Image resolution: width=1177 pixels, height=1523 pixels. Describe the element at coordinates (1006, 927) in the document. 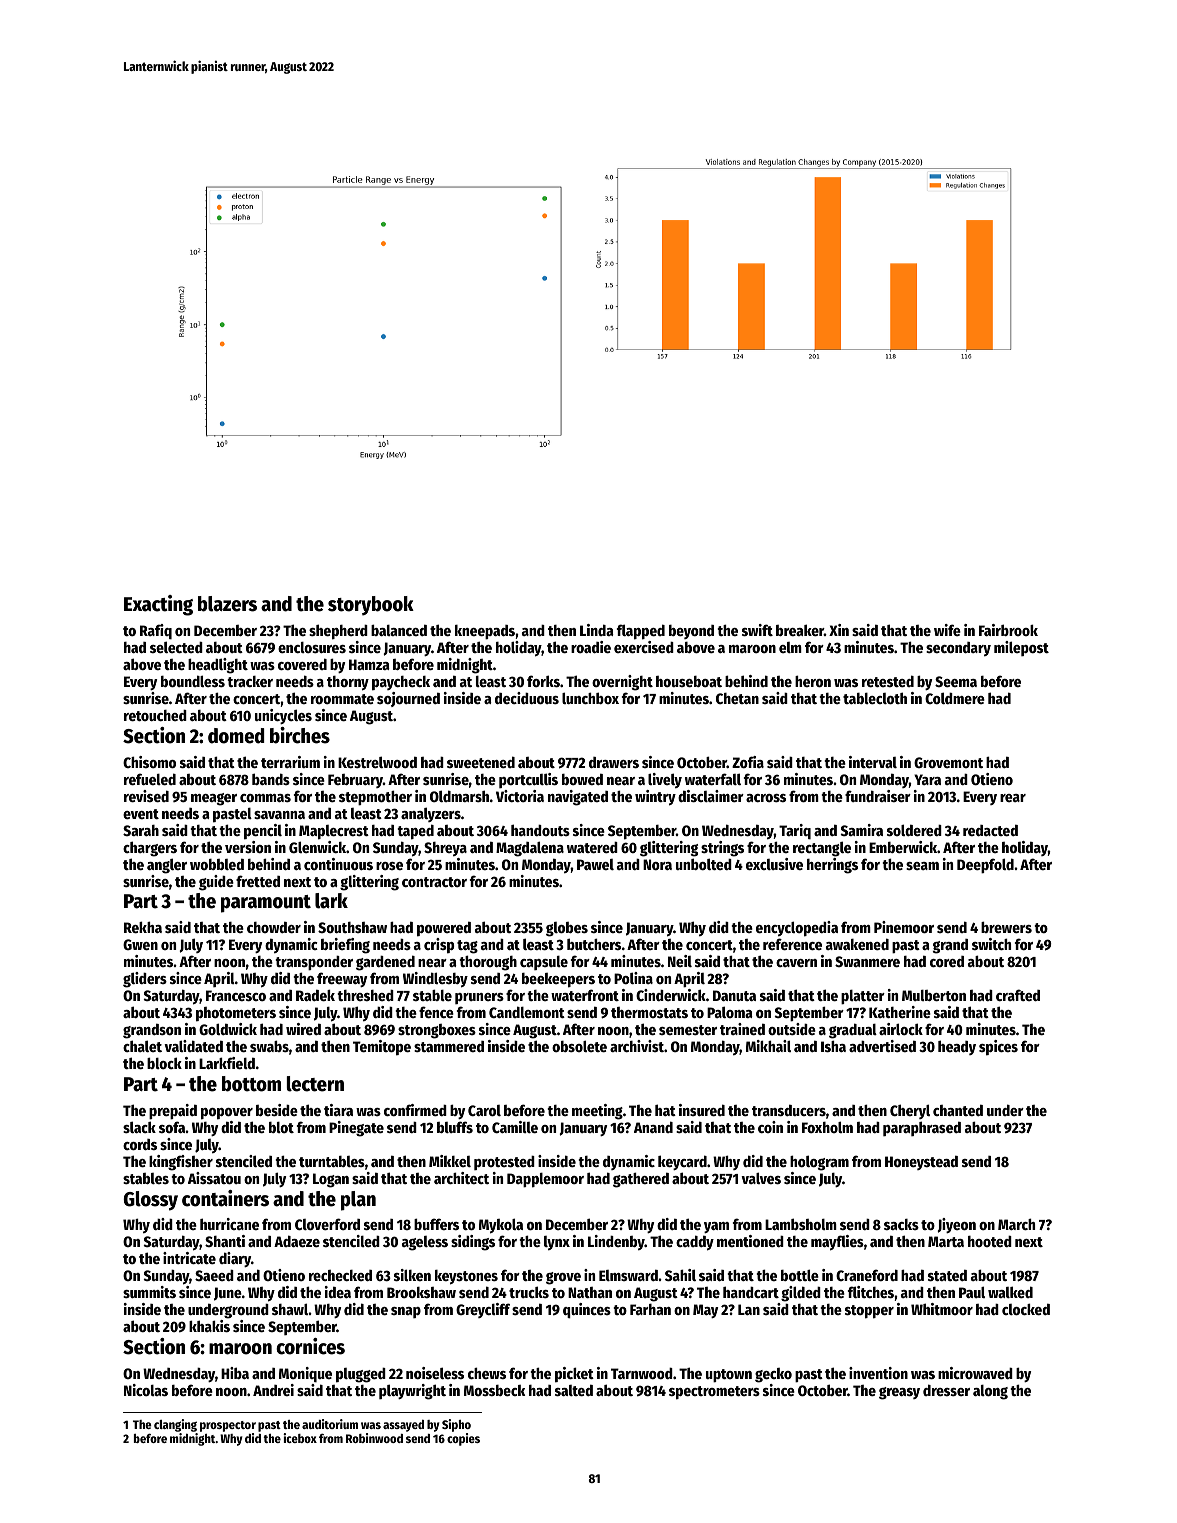

I see `brewers` at that location.
